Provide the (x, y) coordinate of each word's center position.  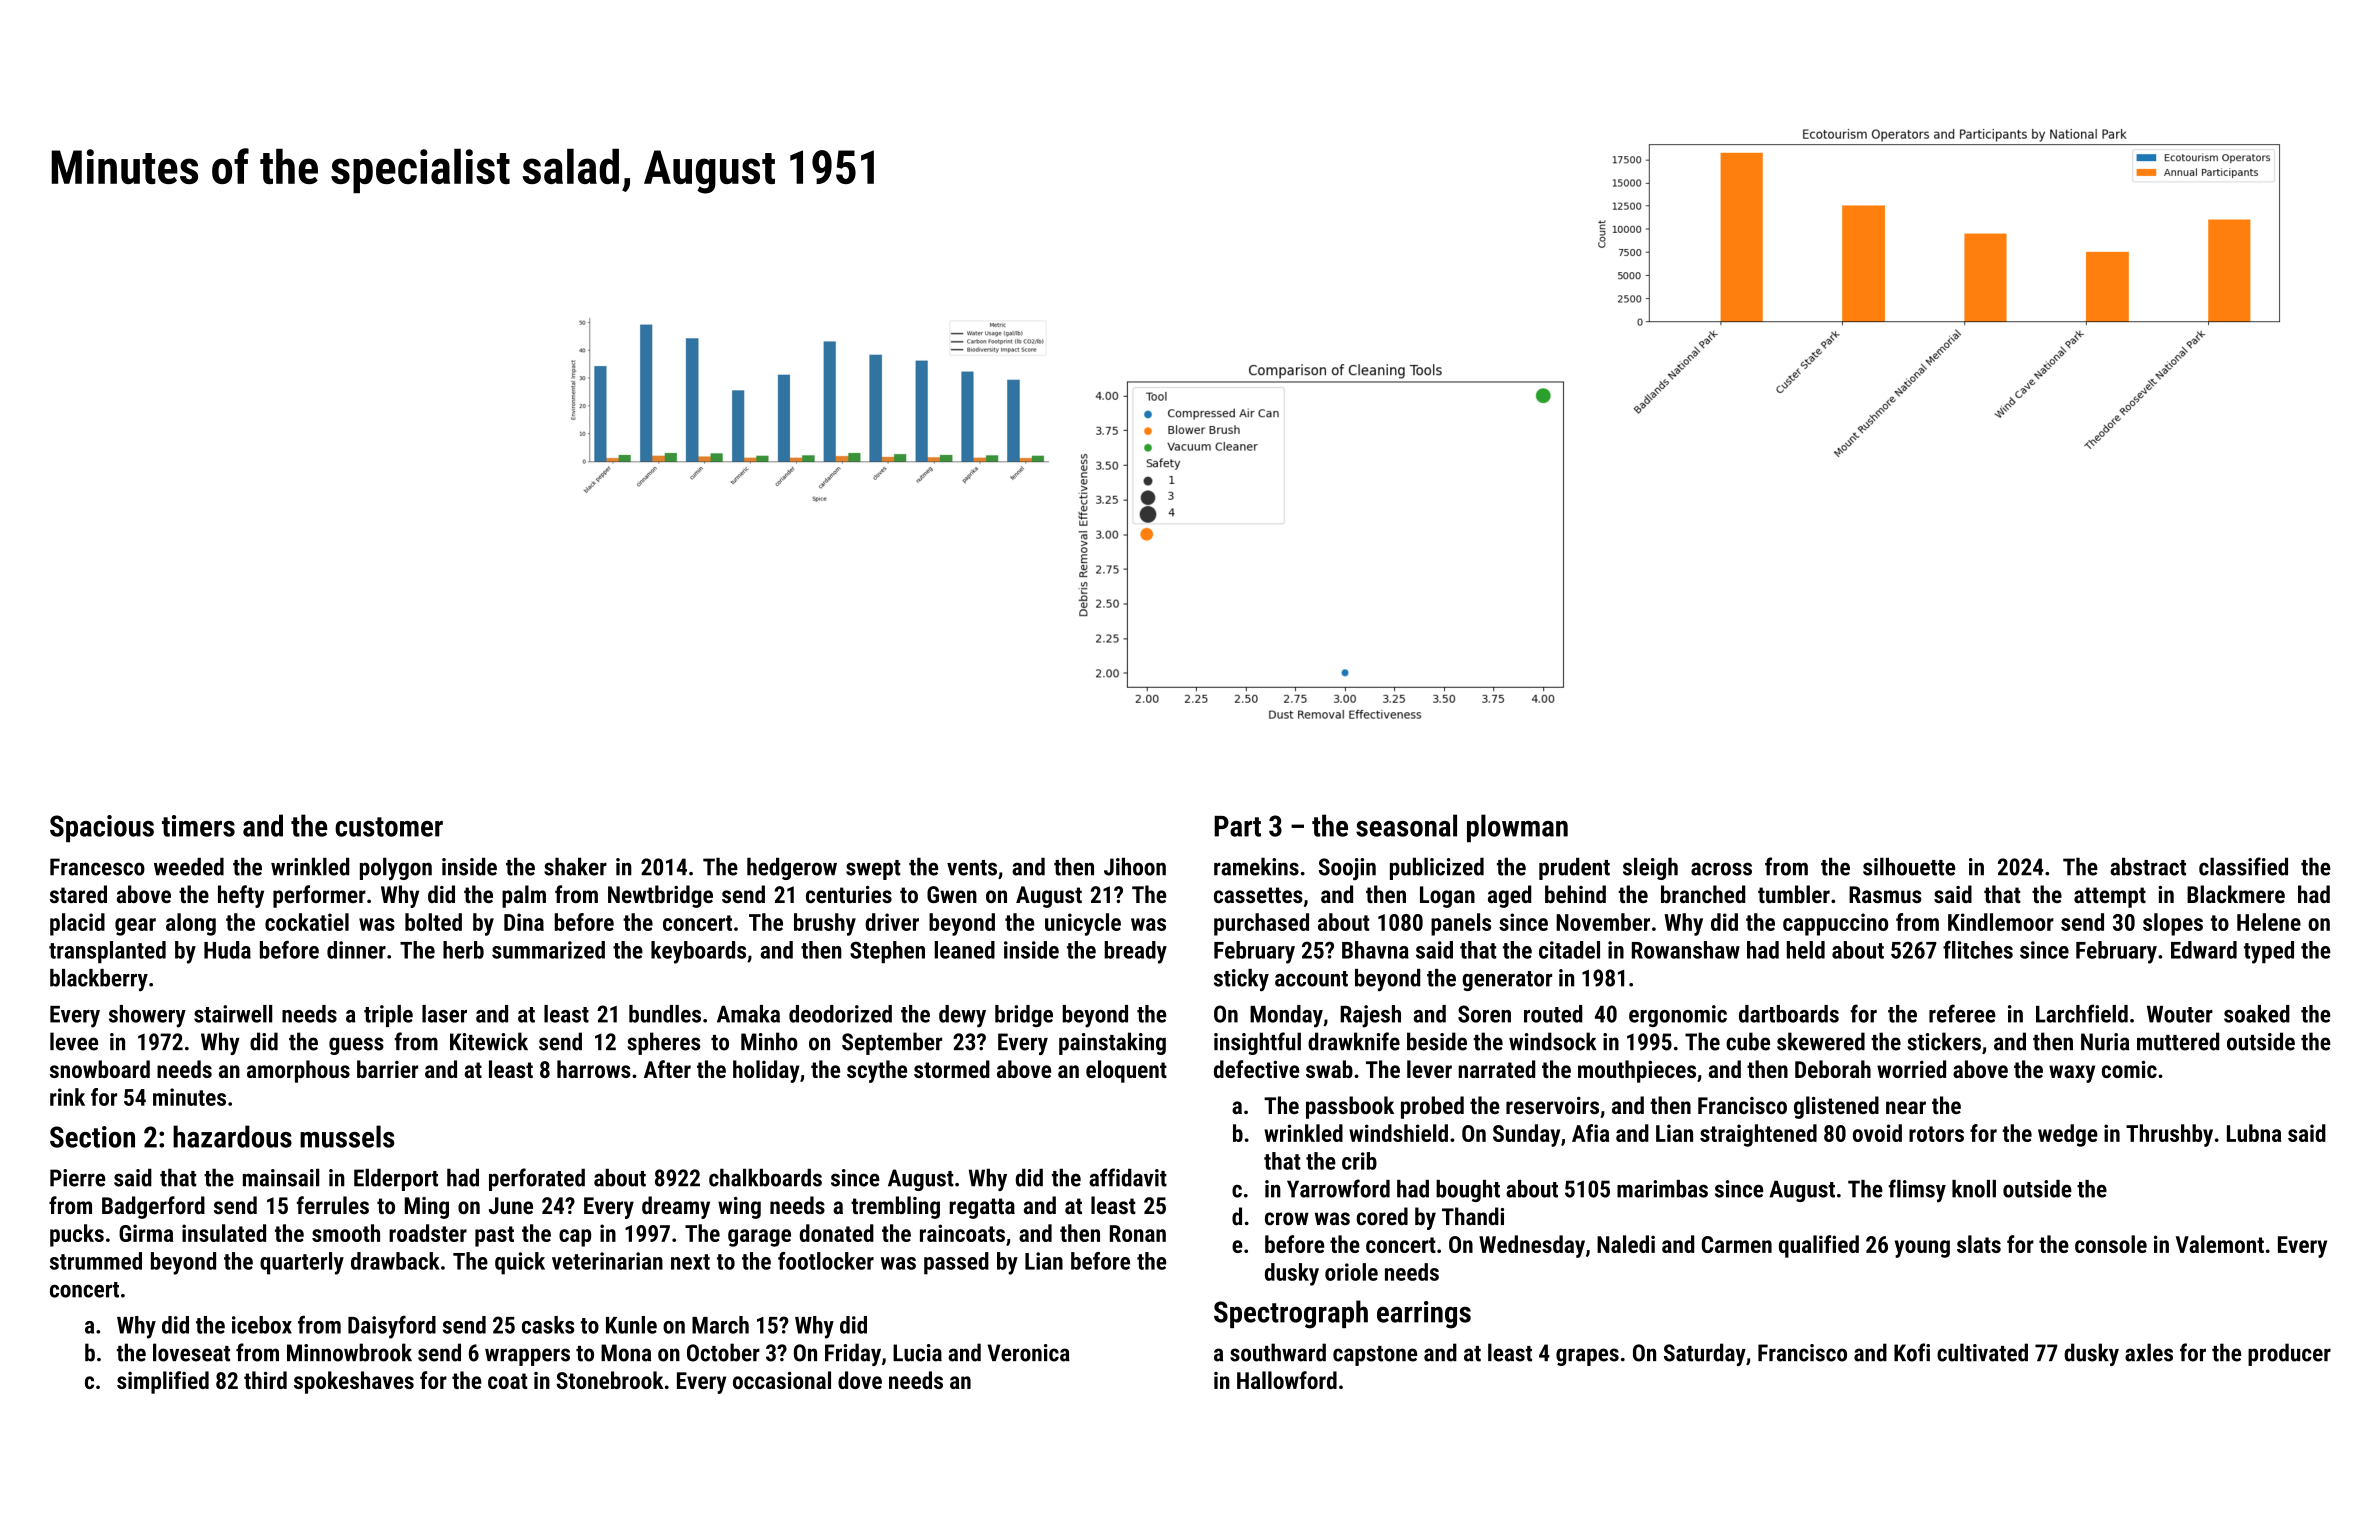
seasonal (1406, 825)
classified (2243, 866)
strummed (96, 1261)
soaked (2257, 1014)
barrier (387, 1069)
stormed (952, 1069)
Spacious (102, 829)
